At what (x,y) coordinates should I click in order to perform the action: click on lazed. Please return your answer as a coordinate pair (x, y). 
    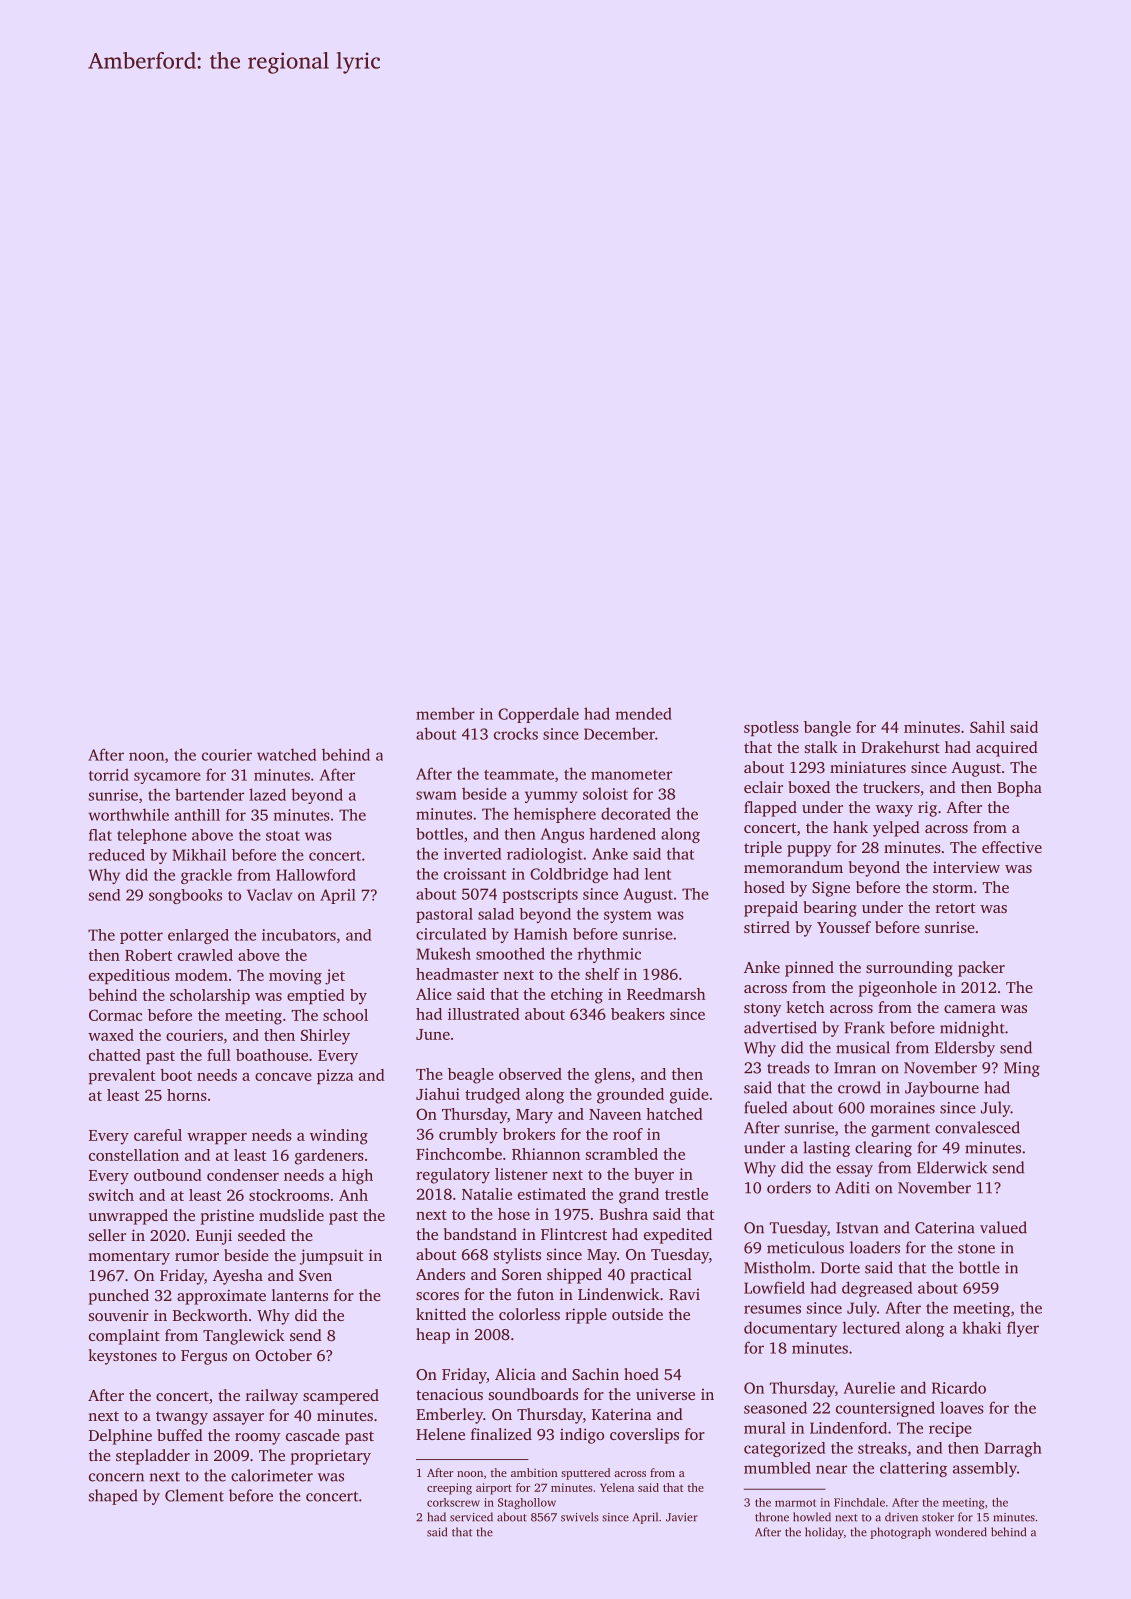
    Looking at the image, I should click on (267, 794).
